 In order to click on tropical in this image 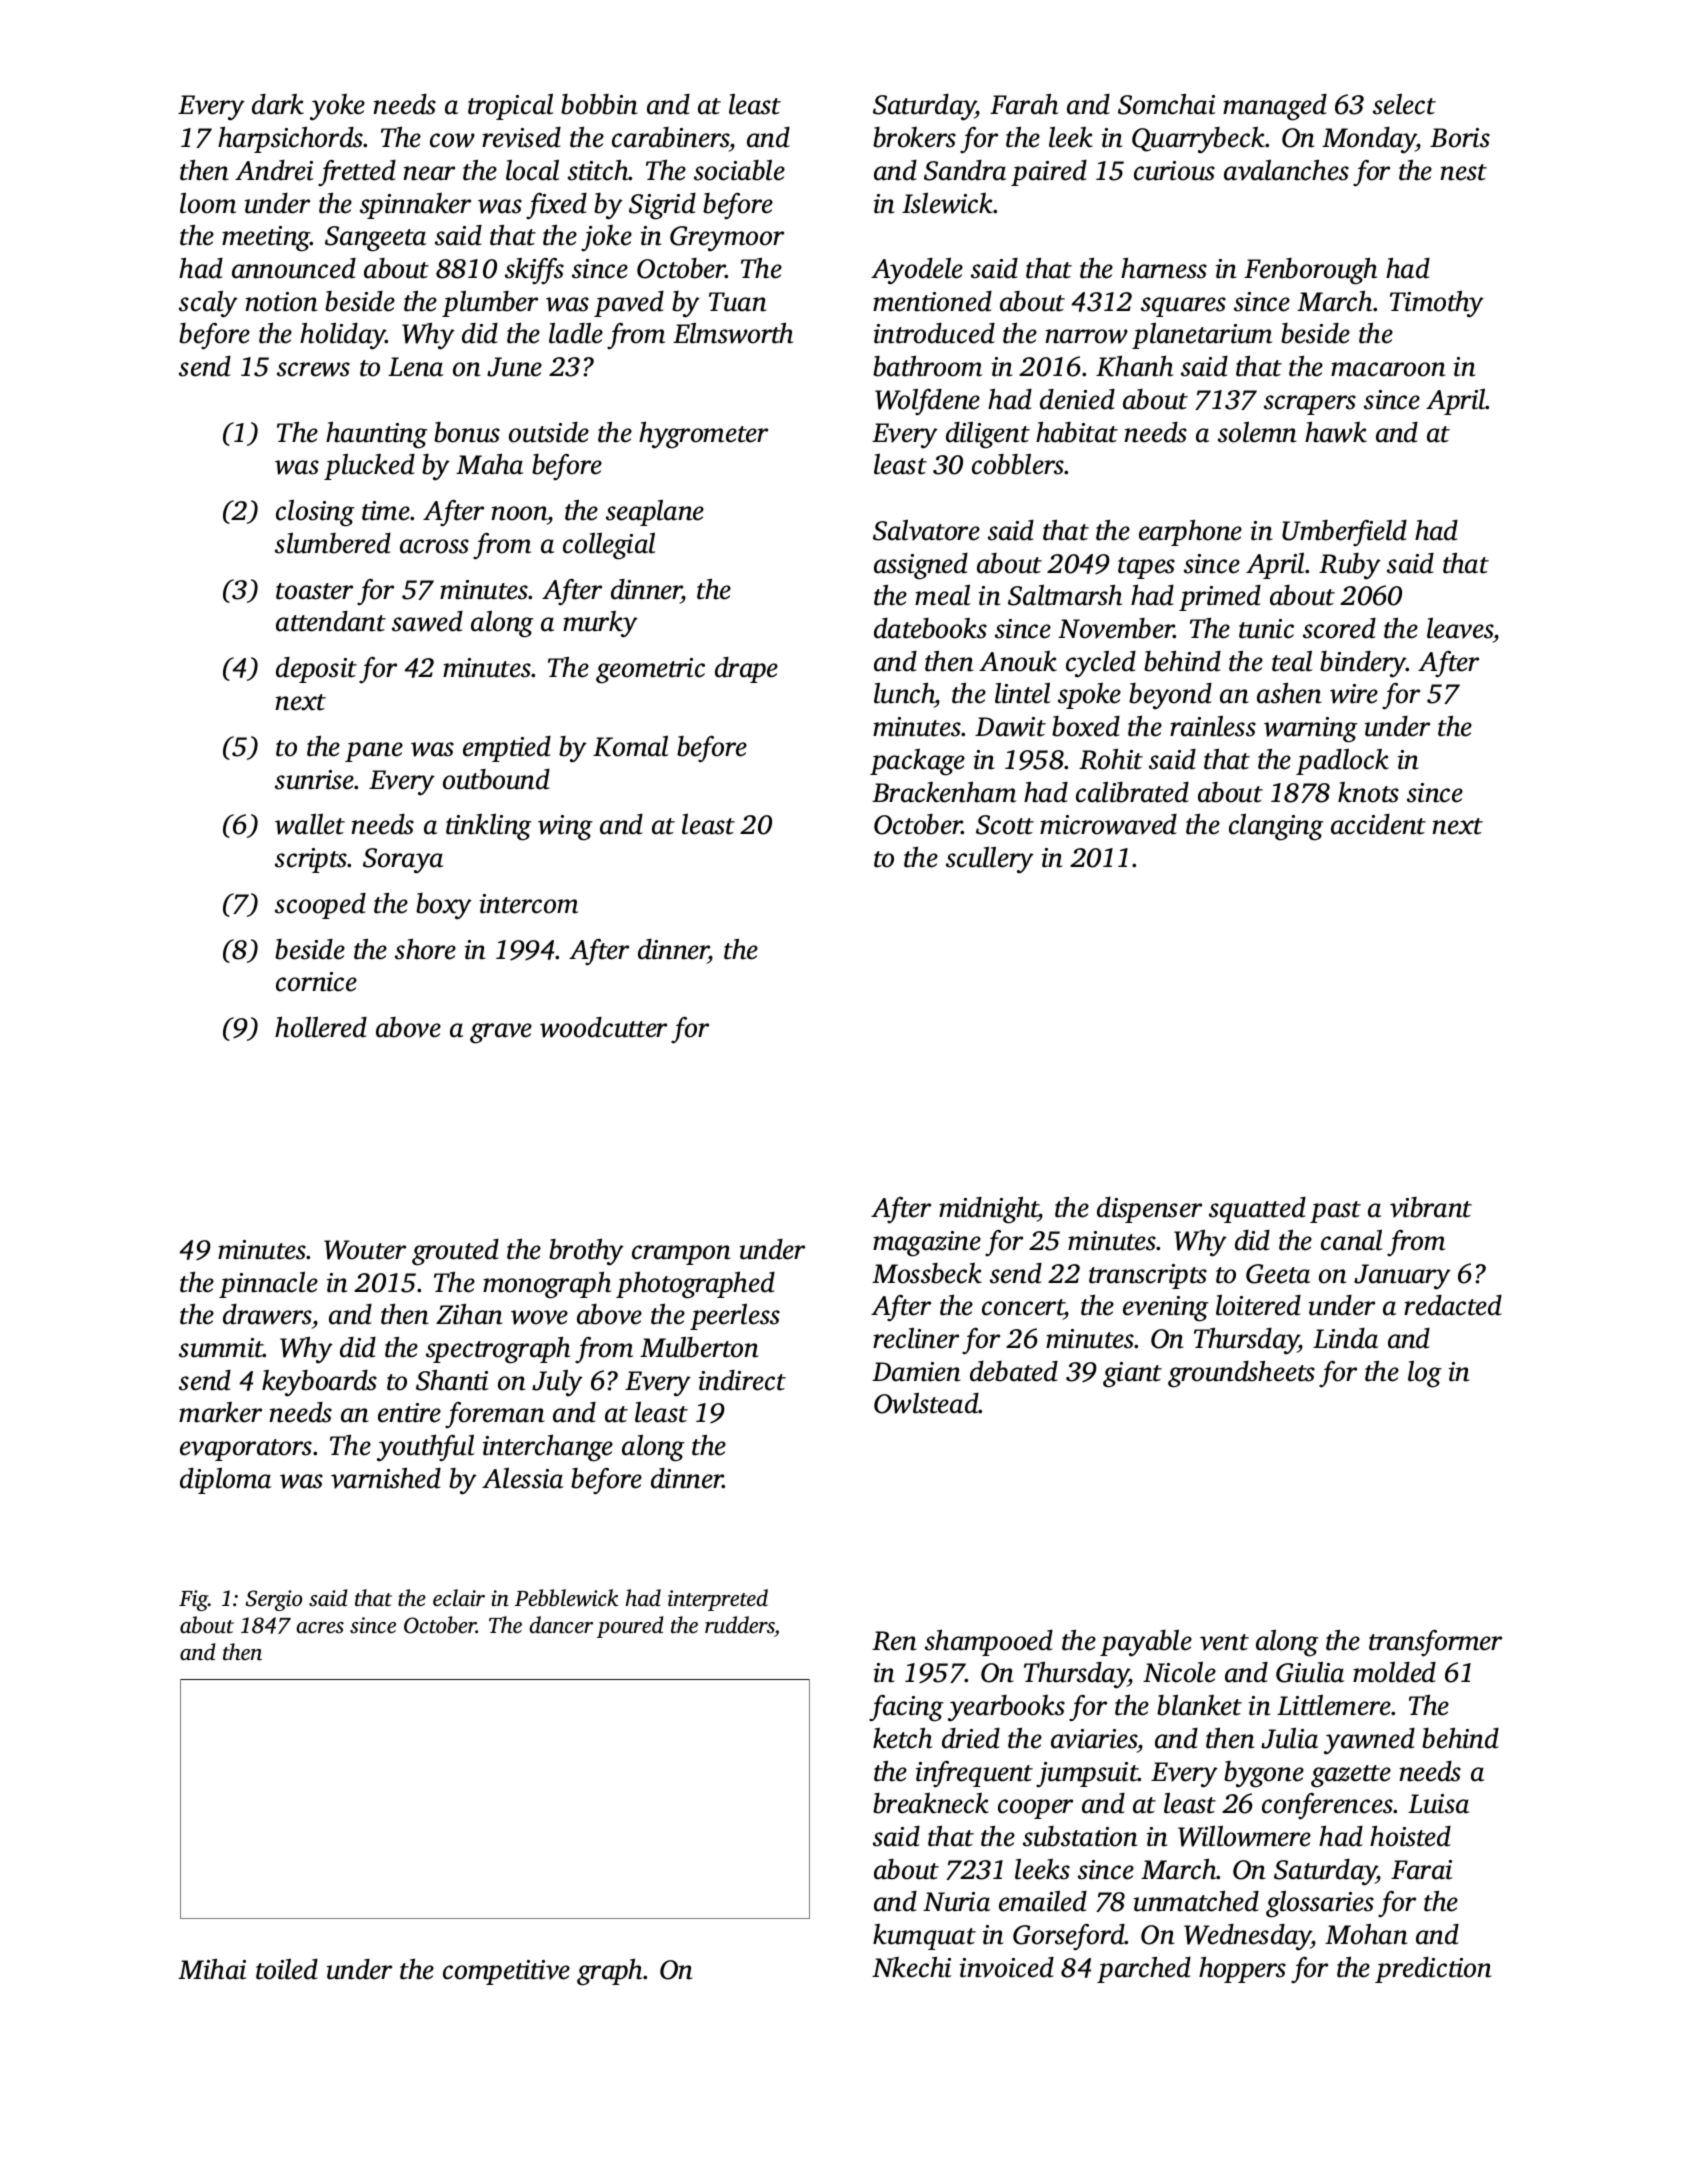, I will do `click(510, 107)`.
